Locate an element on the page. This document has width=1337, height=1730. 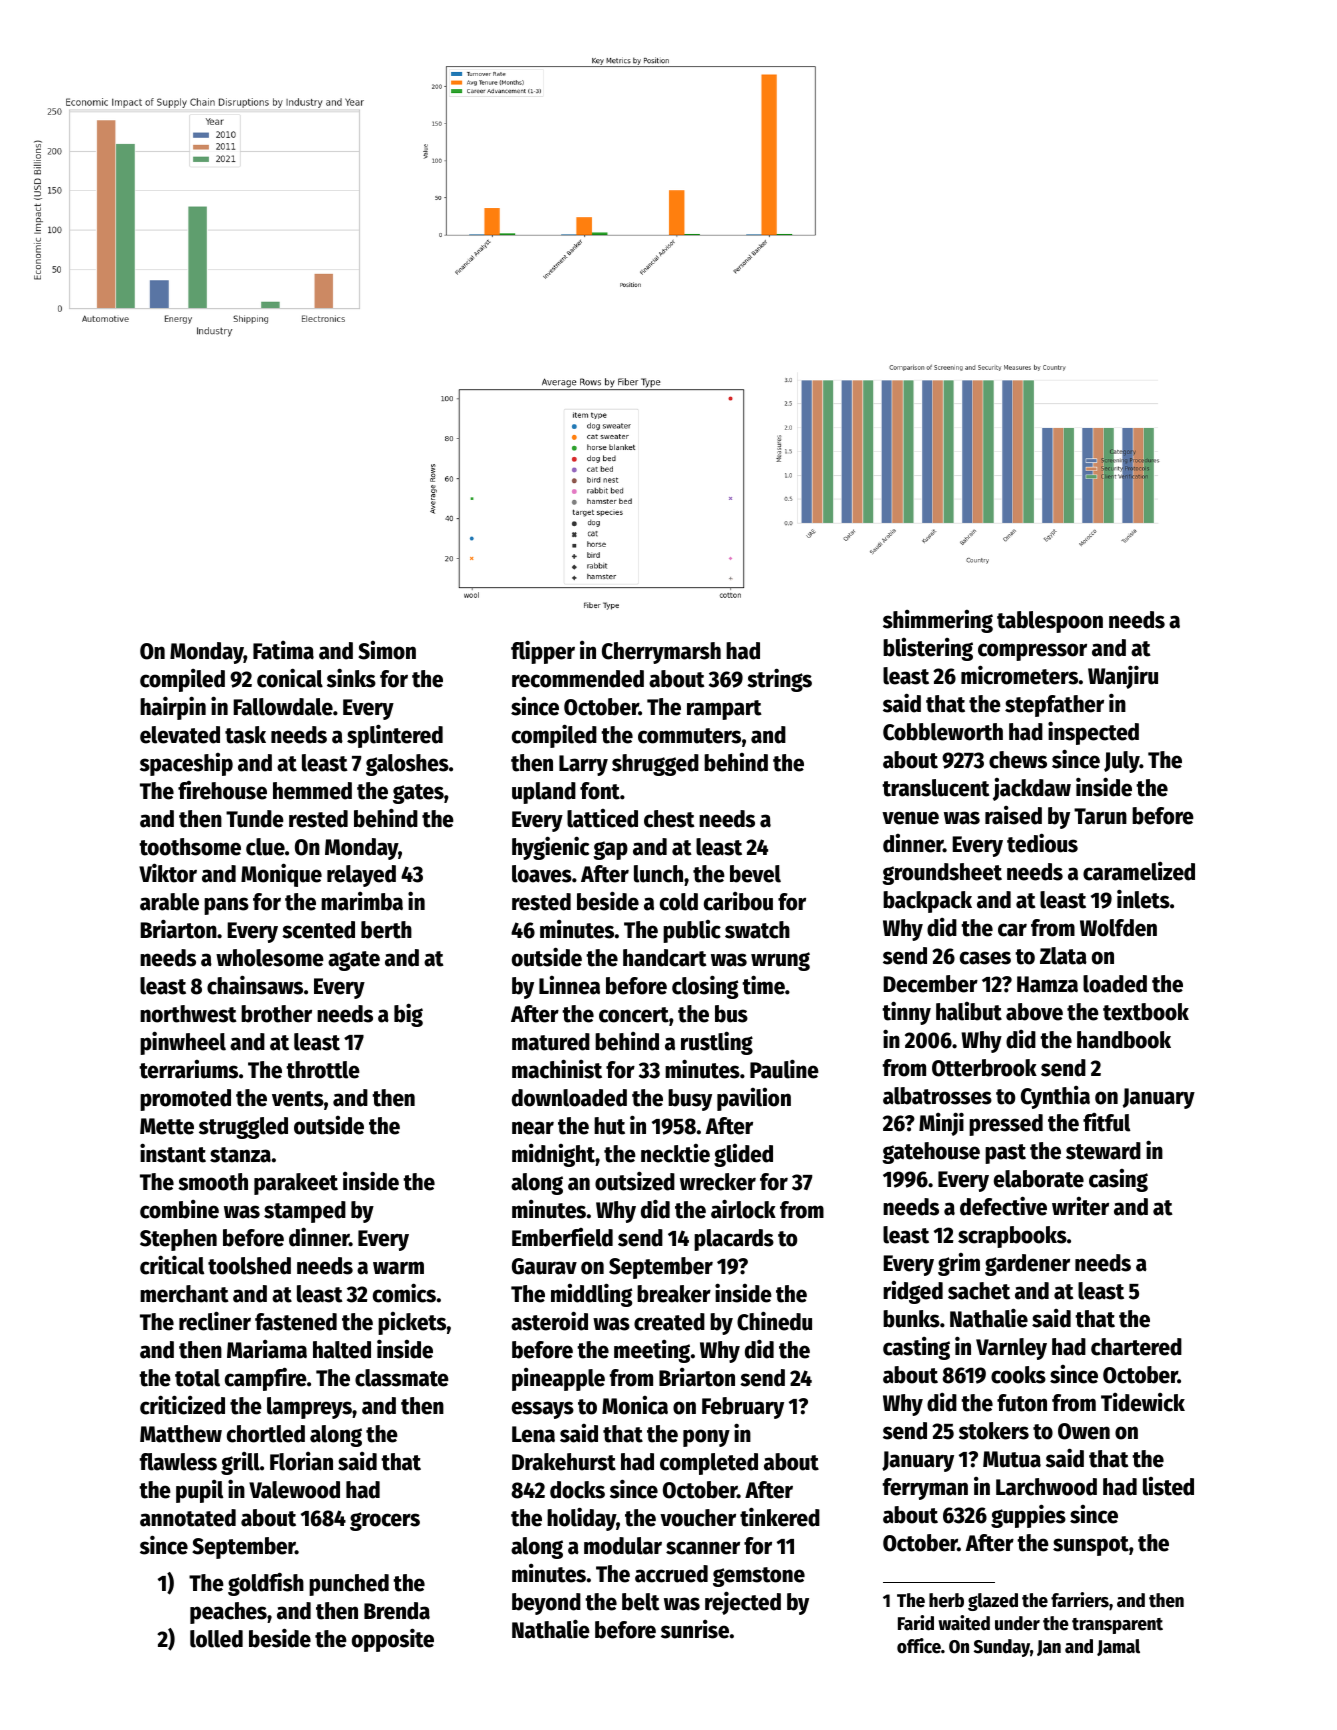
sunrise is located at coordinates (695, 1629).
